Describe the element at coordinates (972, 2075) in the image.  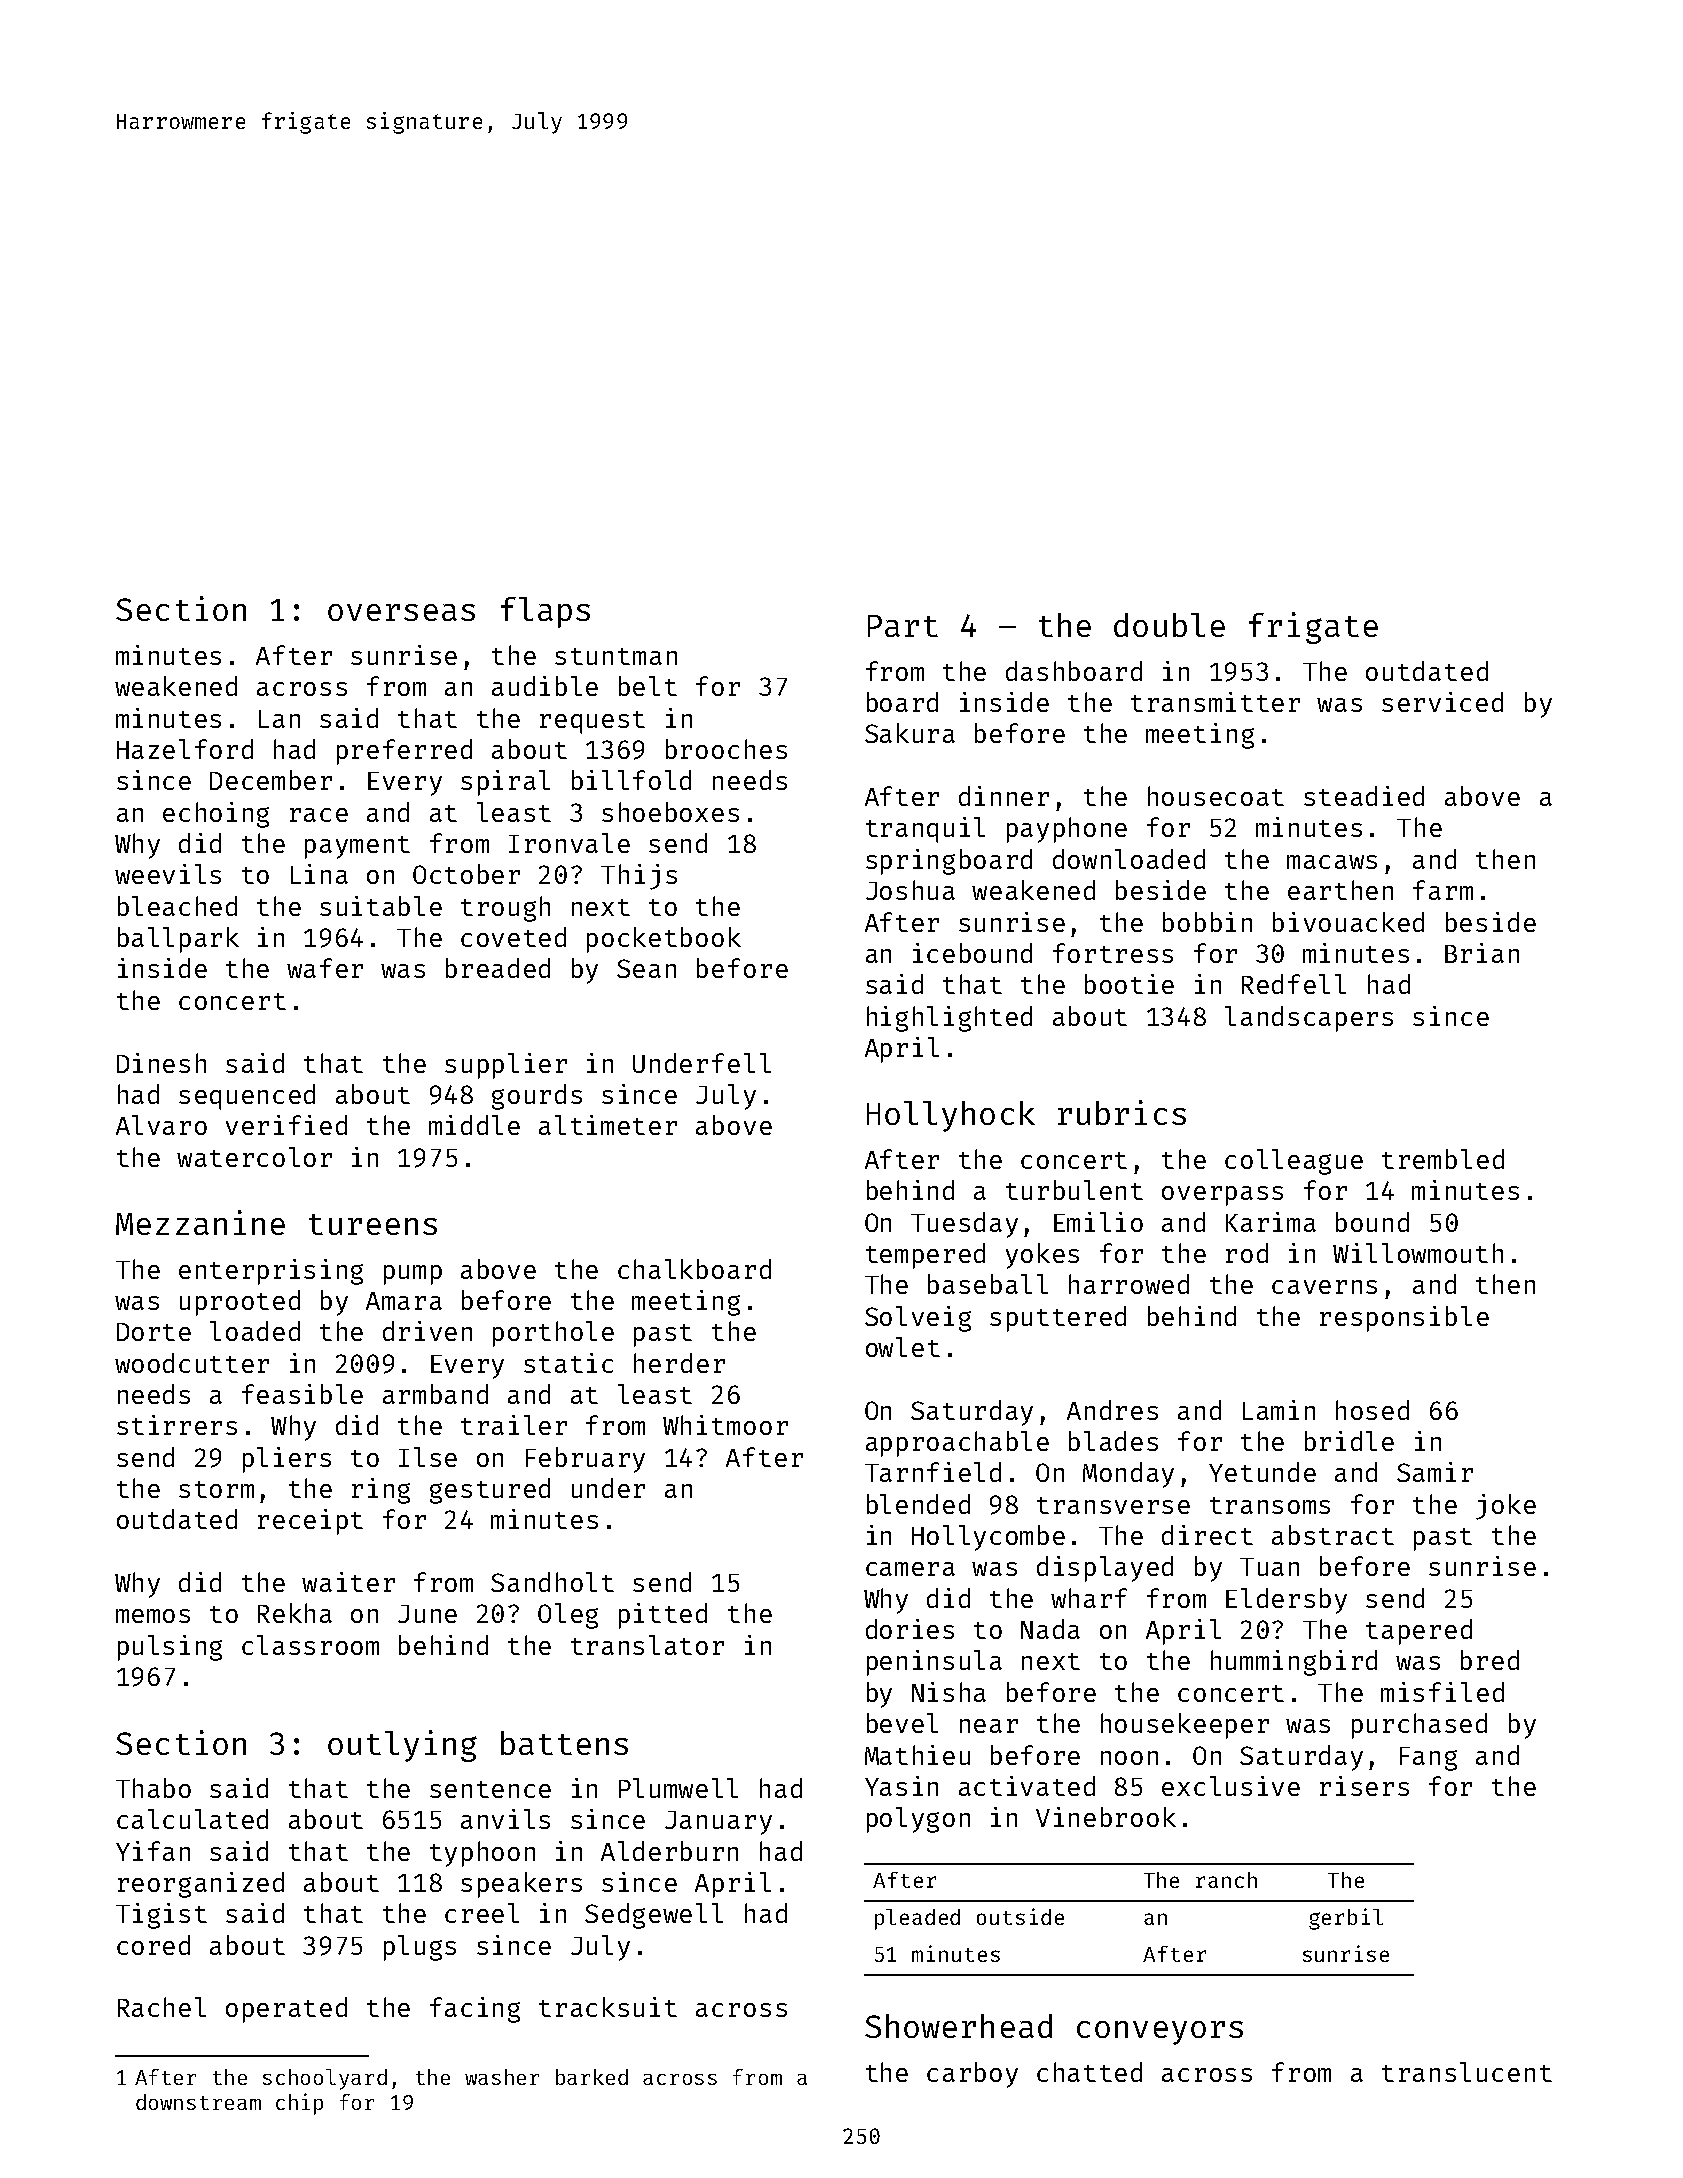
I see `carboy` at that location.
